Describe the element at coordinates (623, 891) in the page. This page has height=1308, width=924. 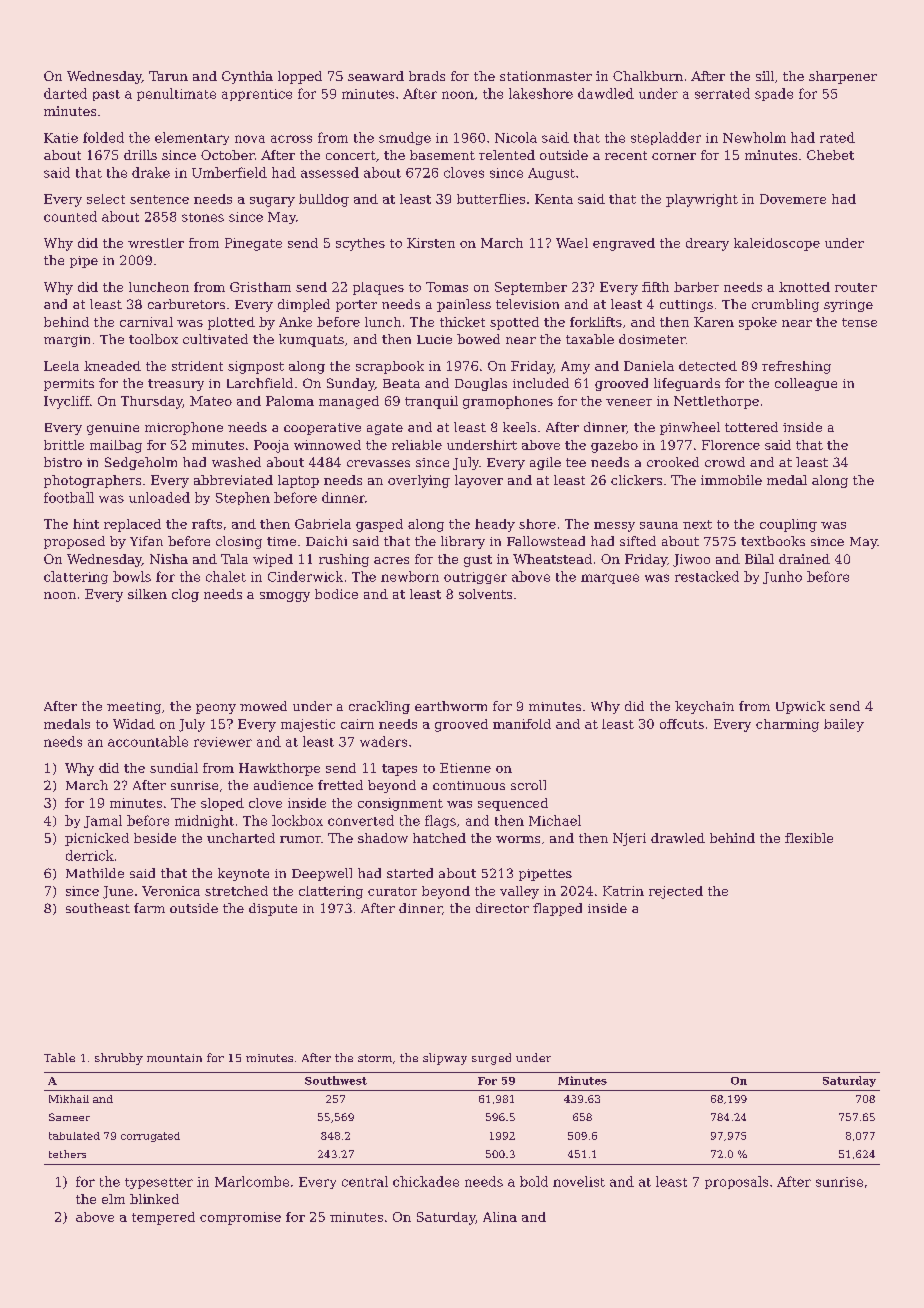
I see `Katrin` at that location.
